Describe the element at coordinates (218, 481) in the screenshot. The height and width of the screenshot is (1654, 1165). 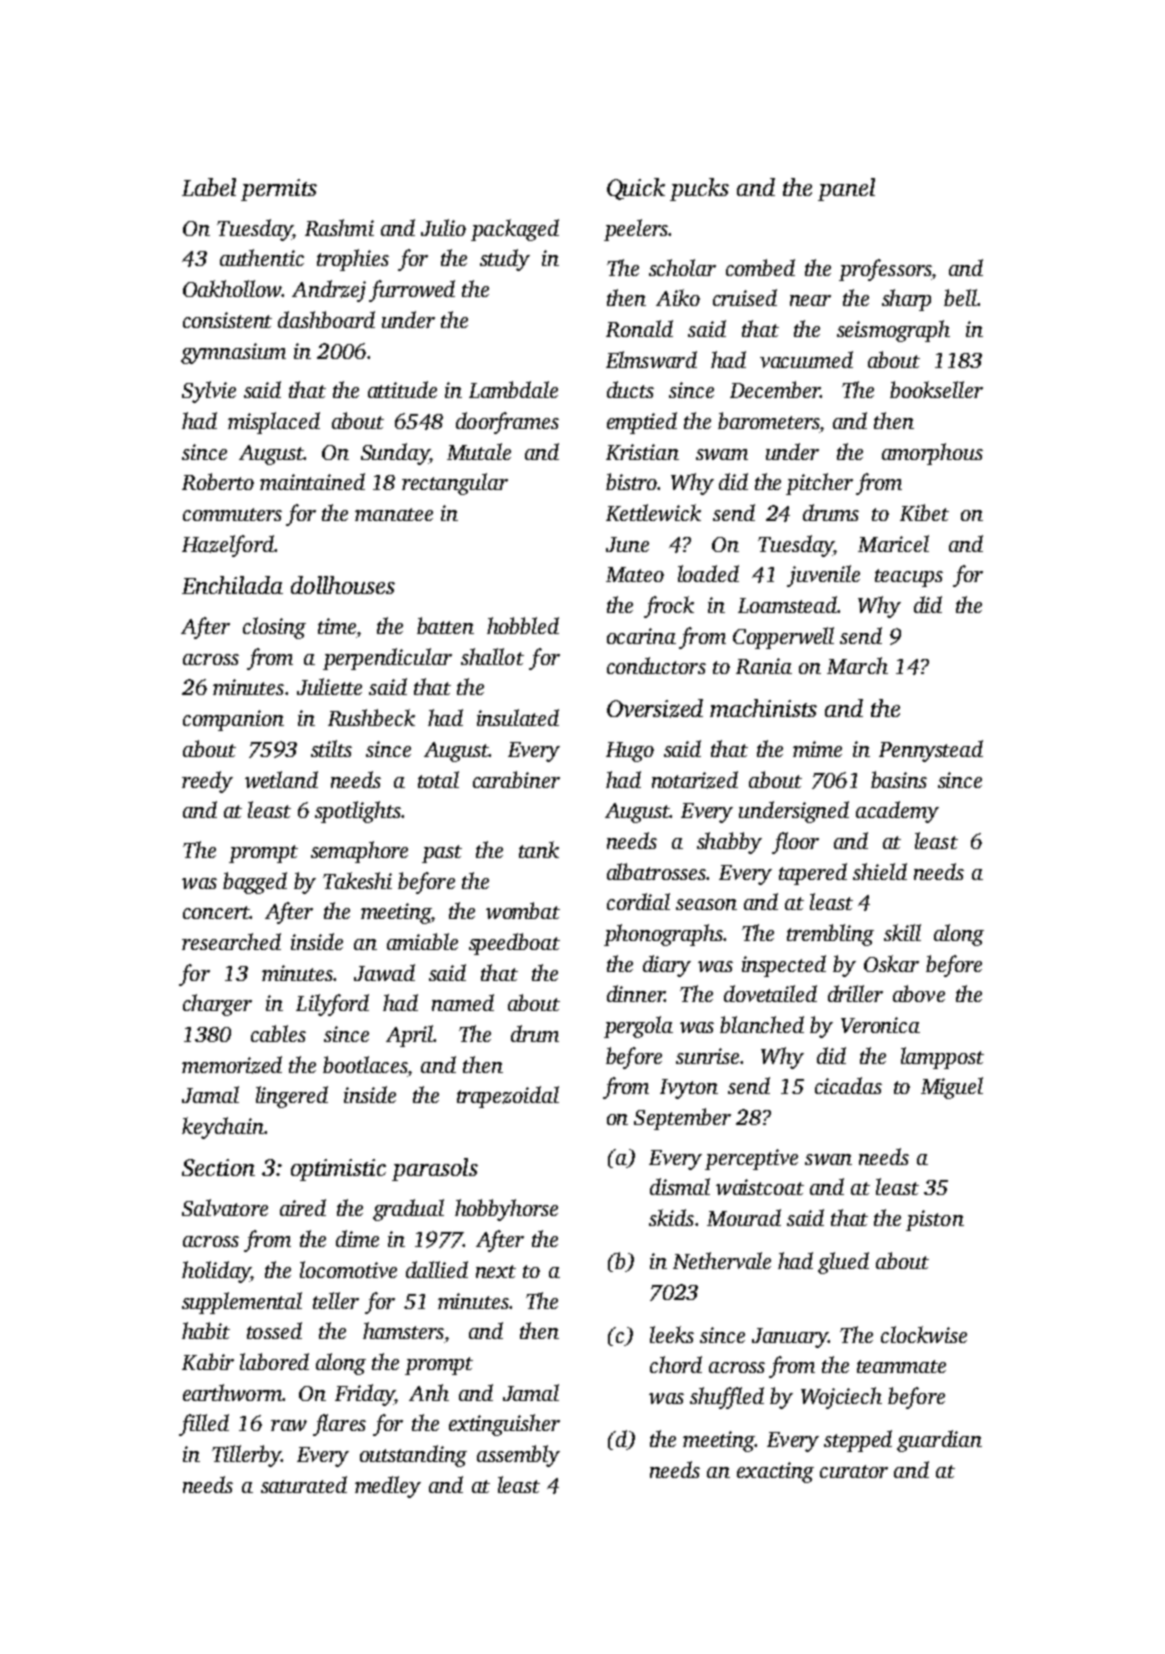
I see `Roberto` at that location.
